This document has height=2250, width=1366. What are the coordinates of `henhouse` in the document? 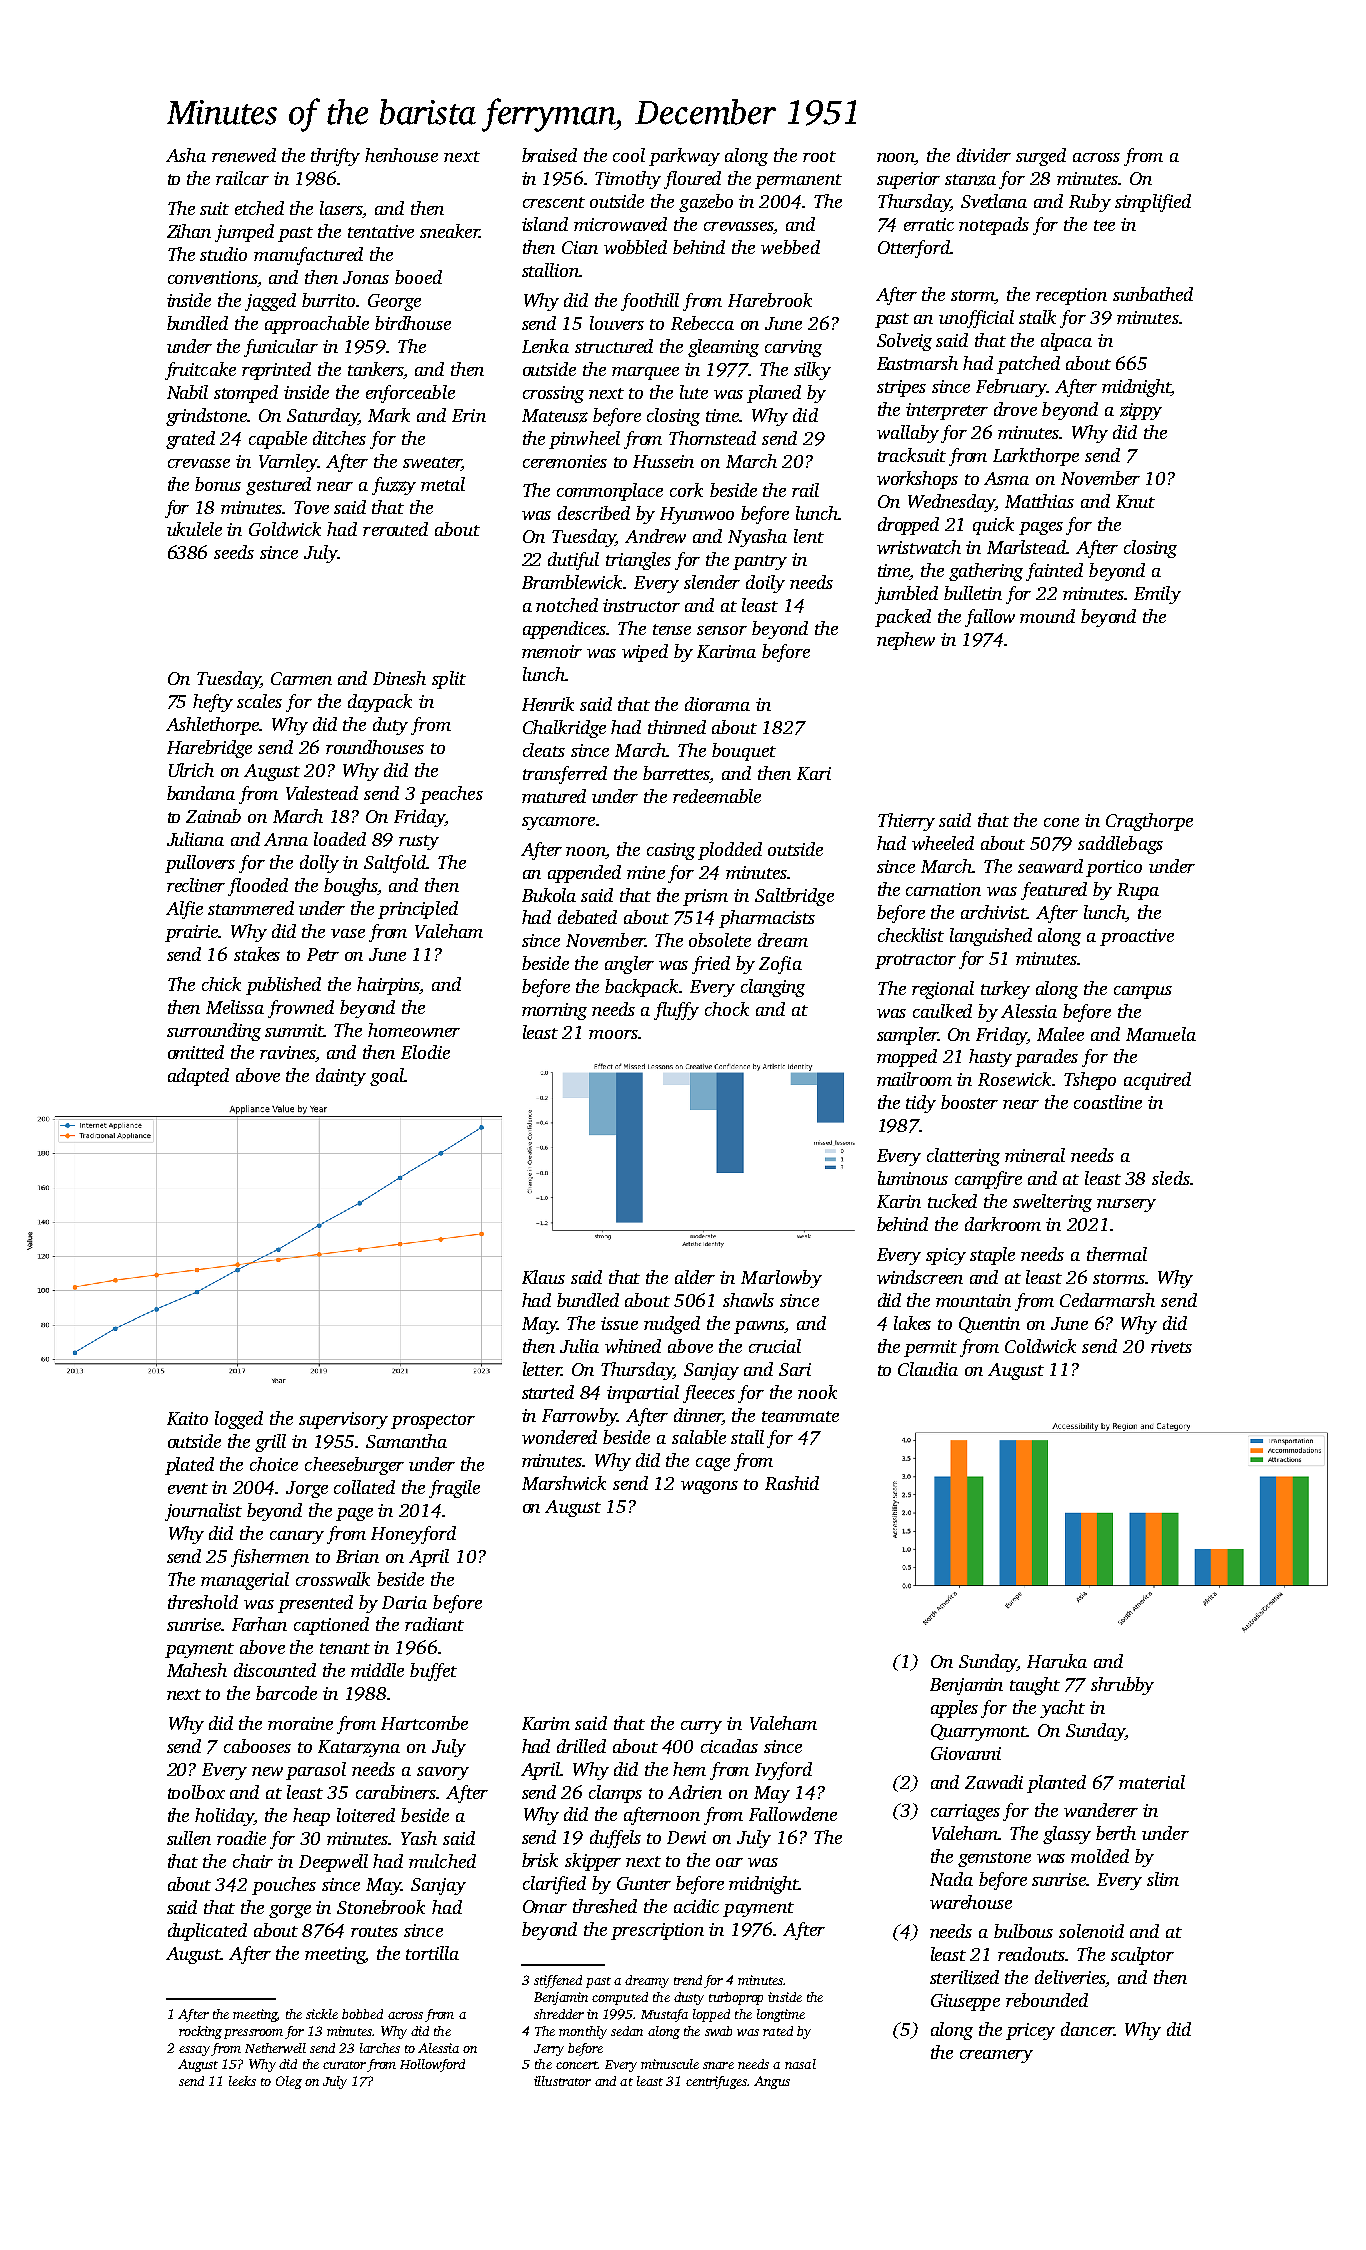 It's located at (401, 155).
